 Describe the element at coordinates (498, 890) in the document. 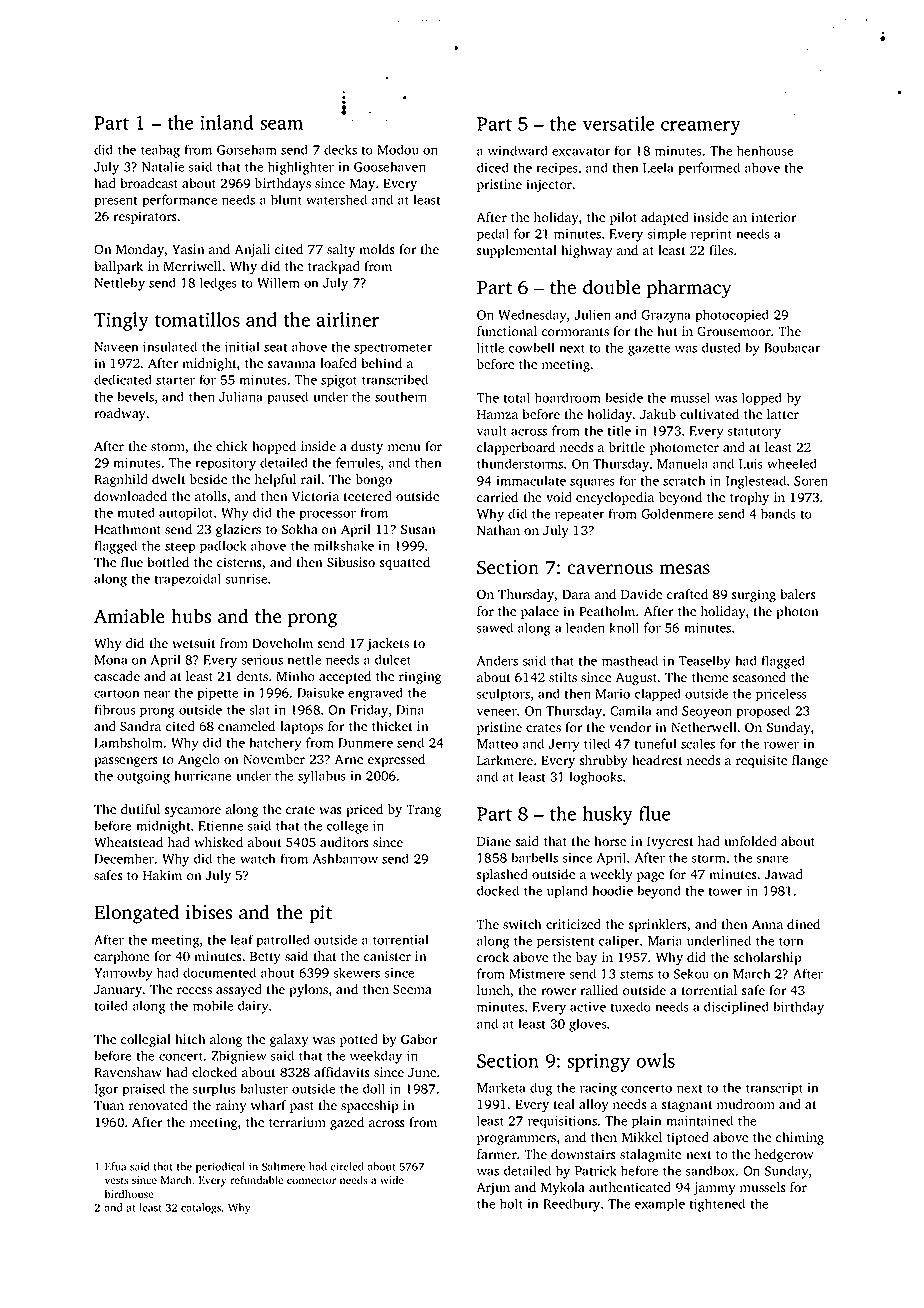

I see `docked` at that location.
